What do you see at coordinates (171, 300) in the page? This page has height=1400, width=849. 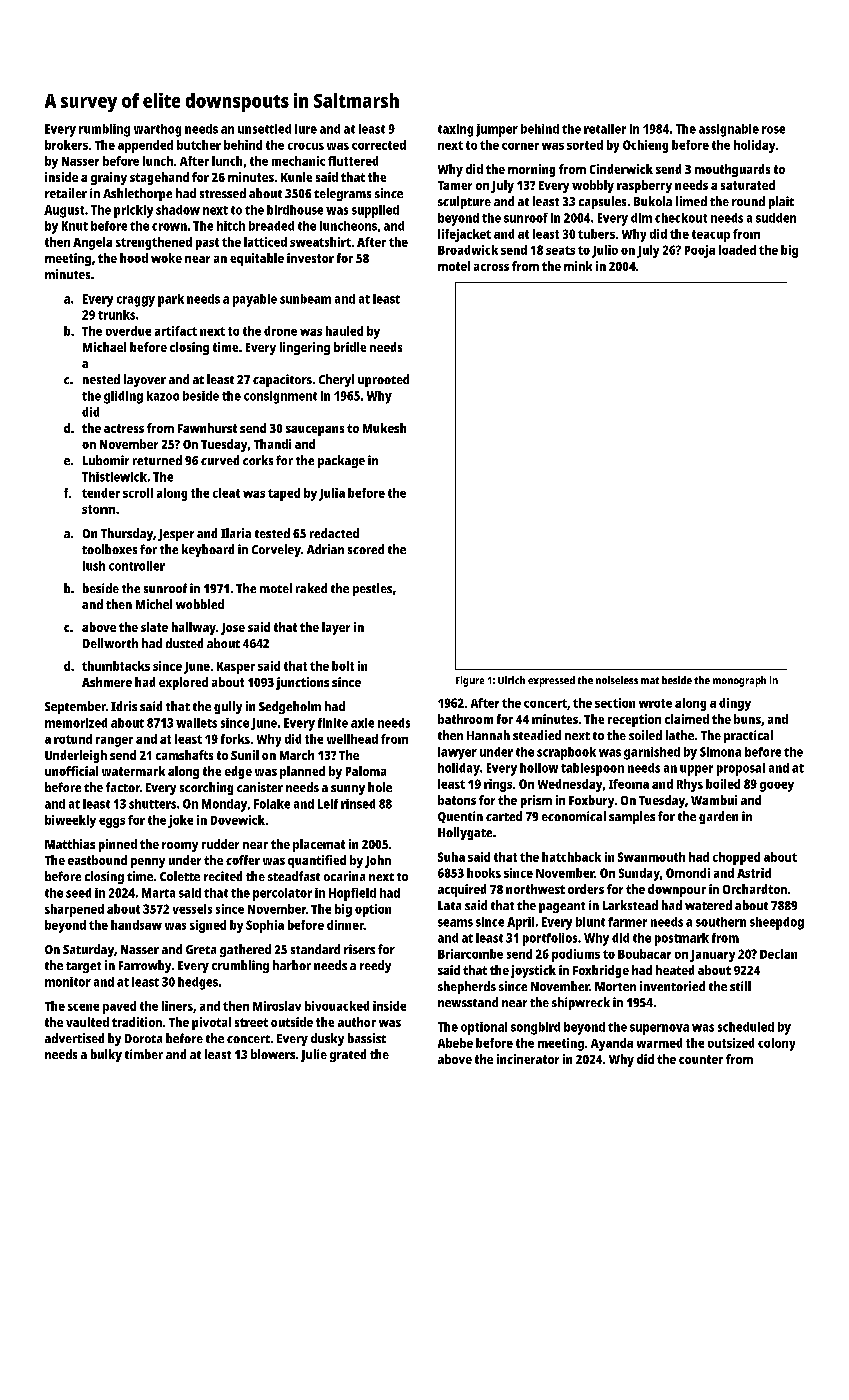 I see `park` at bounding box center [171, 300].
